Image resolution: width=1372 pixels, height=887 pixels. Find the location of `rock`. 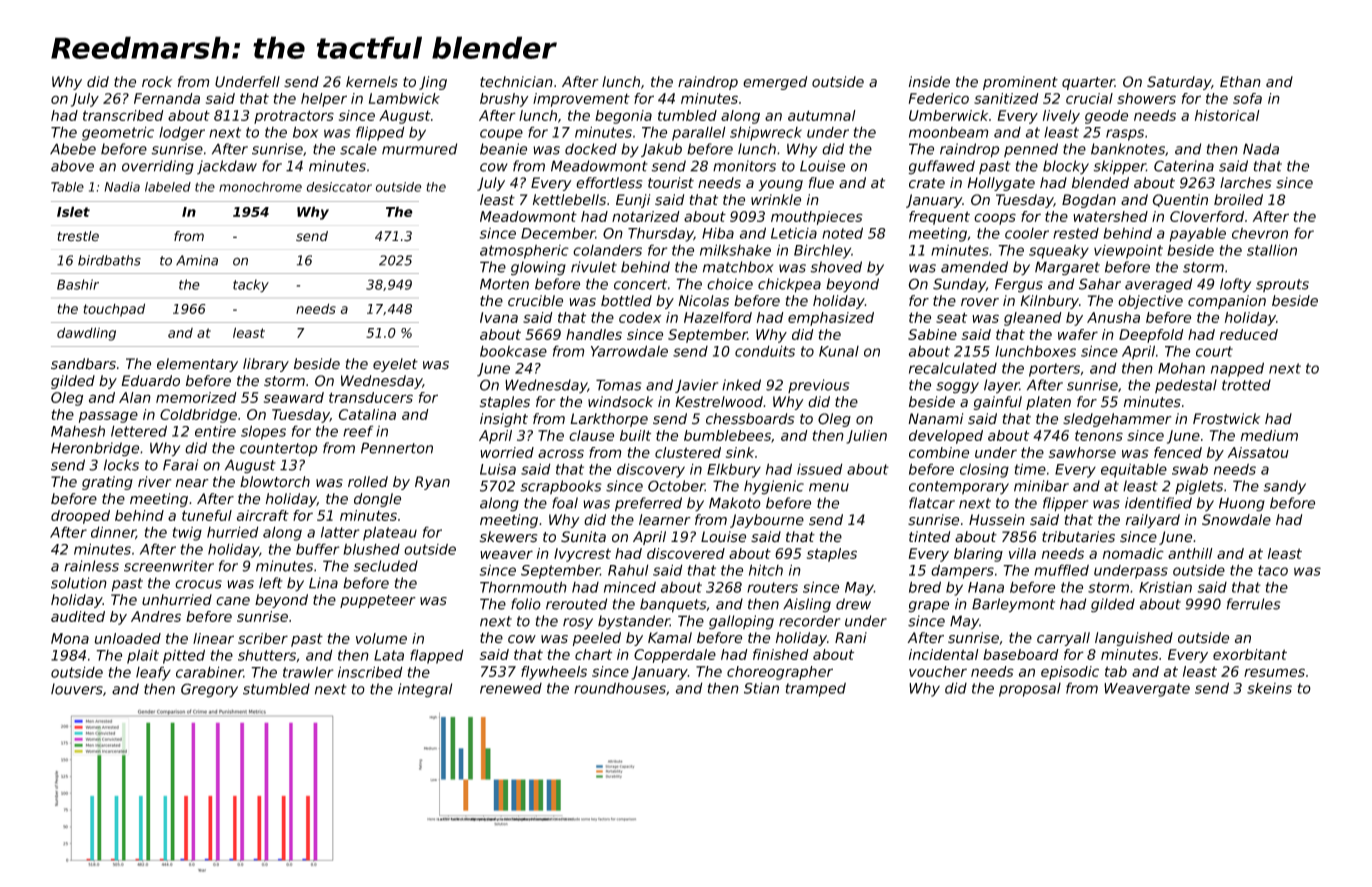

rock is located at coordinates (157, 82).
